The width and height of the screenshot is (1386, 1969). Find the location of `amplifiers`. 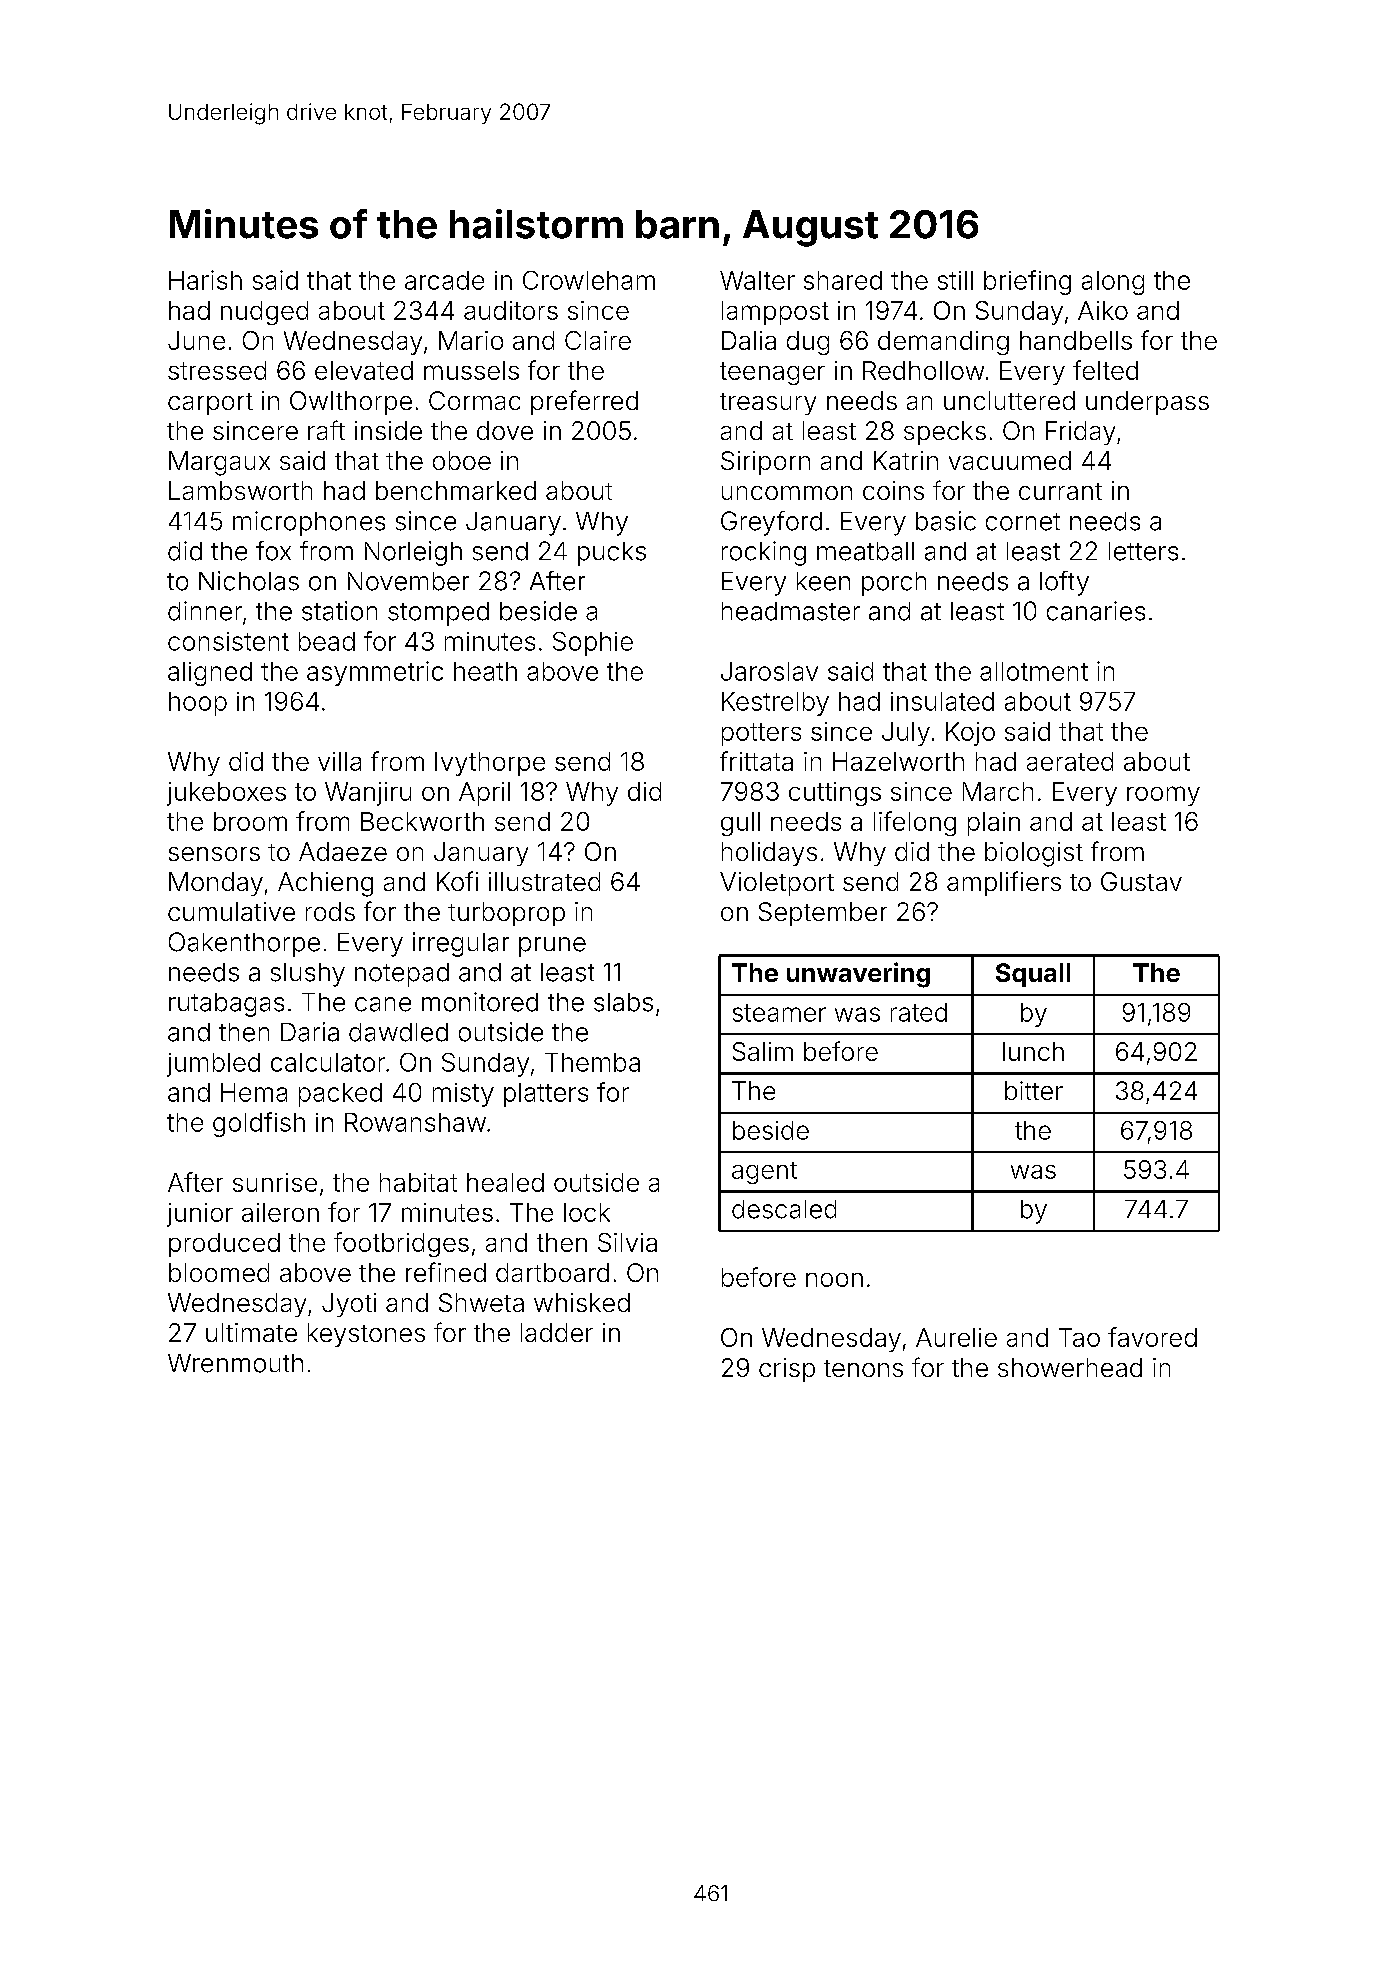

amplifiers is located at coordinates (1004, 883).
